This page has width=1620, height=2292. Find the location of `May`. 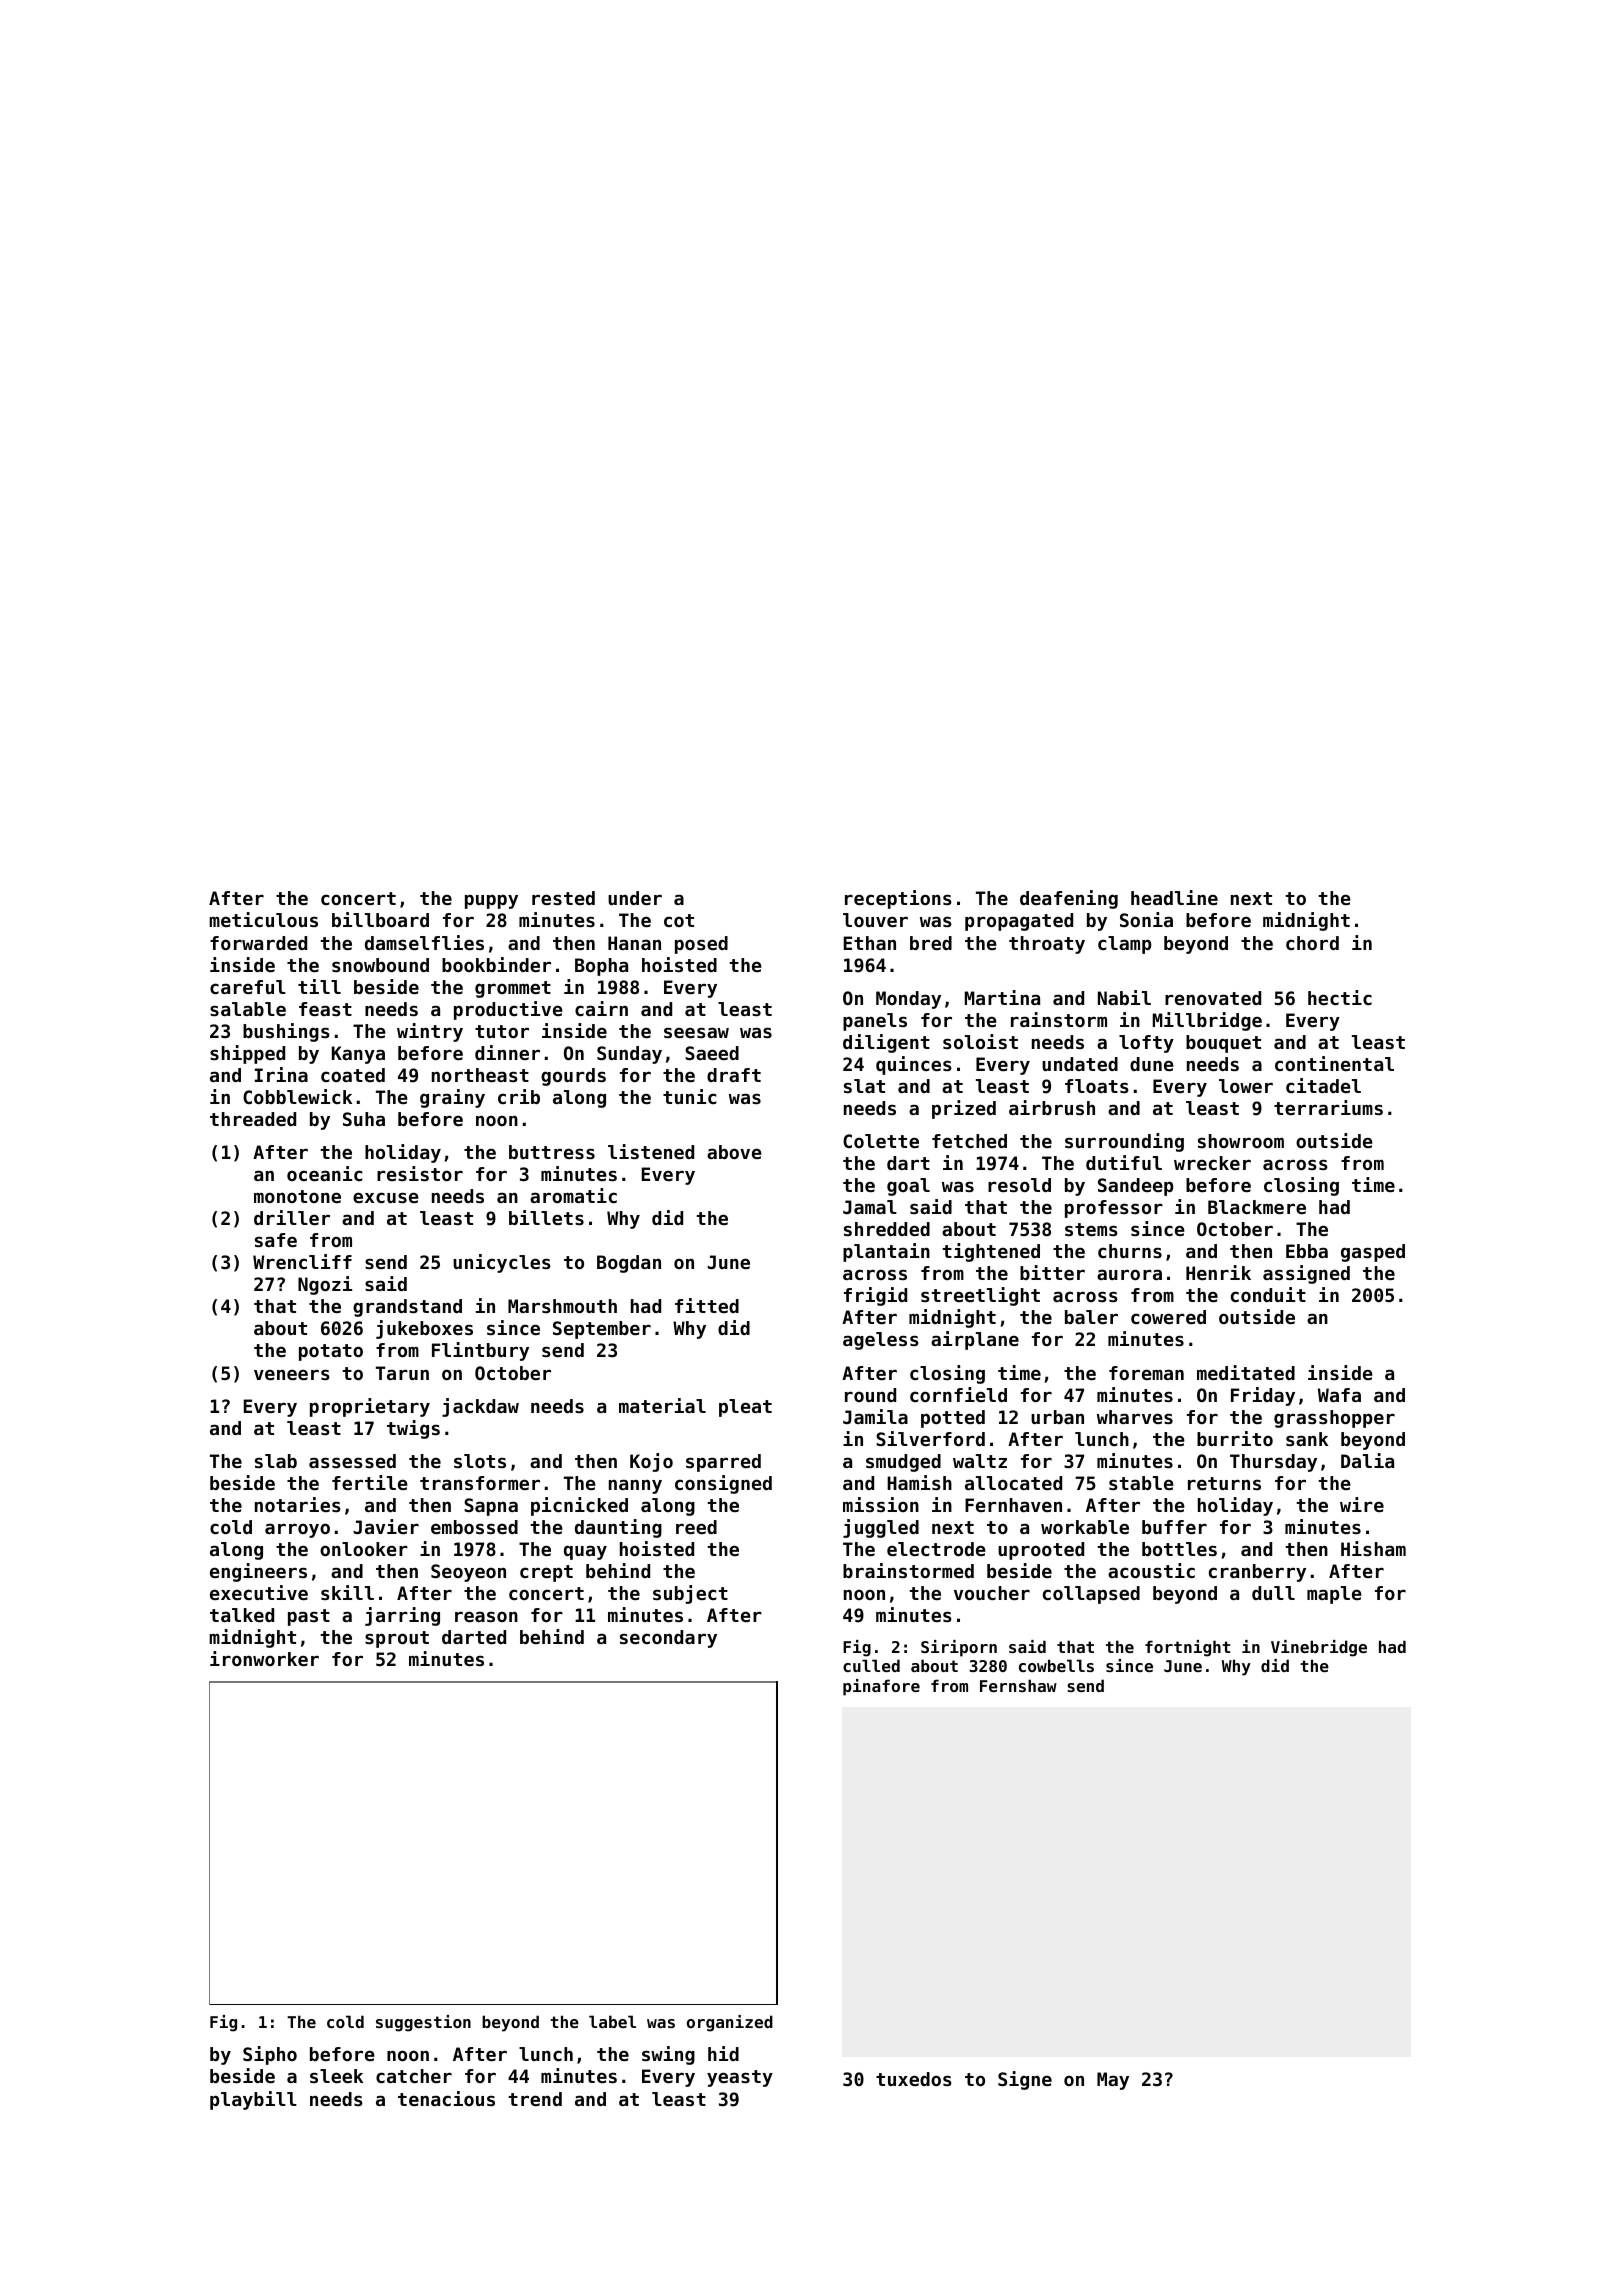

May is located at coordinates (1113, 2081).
